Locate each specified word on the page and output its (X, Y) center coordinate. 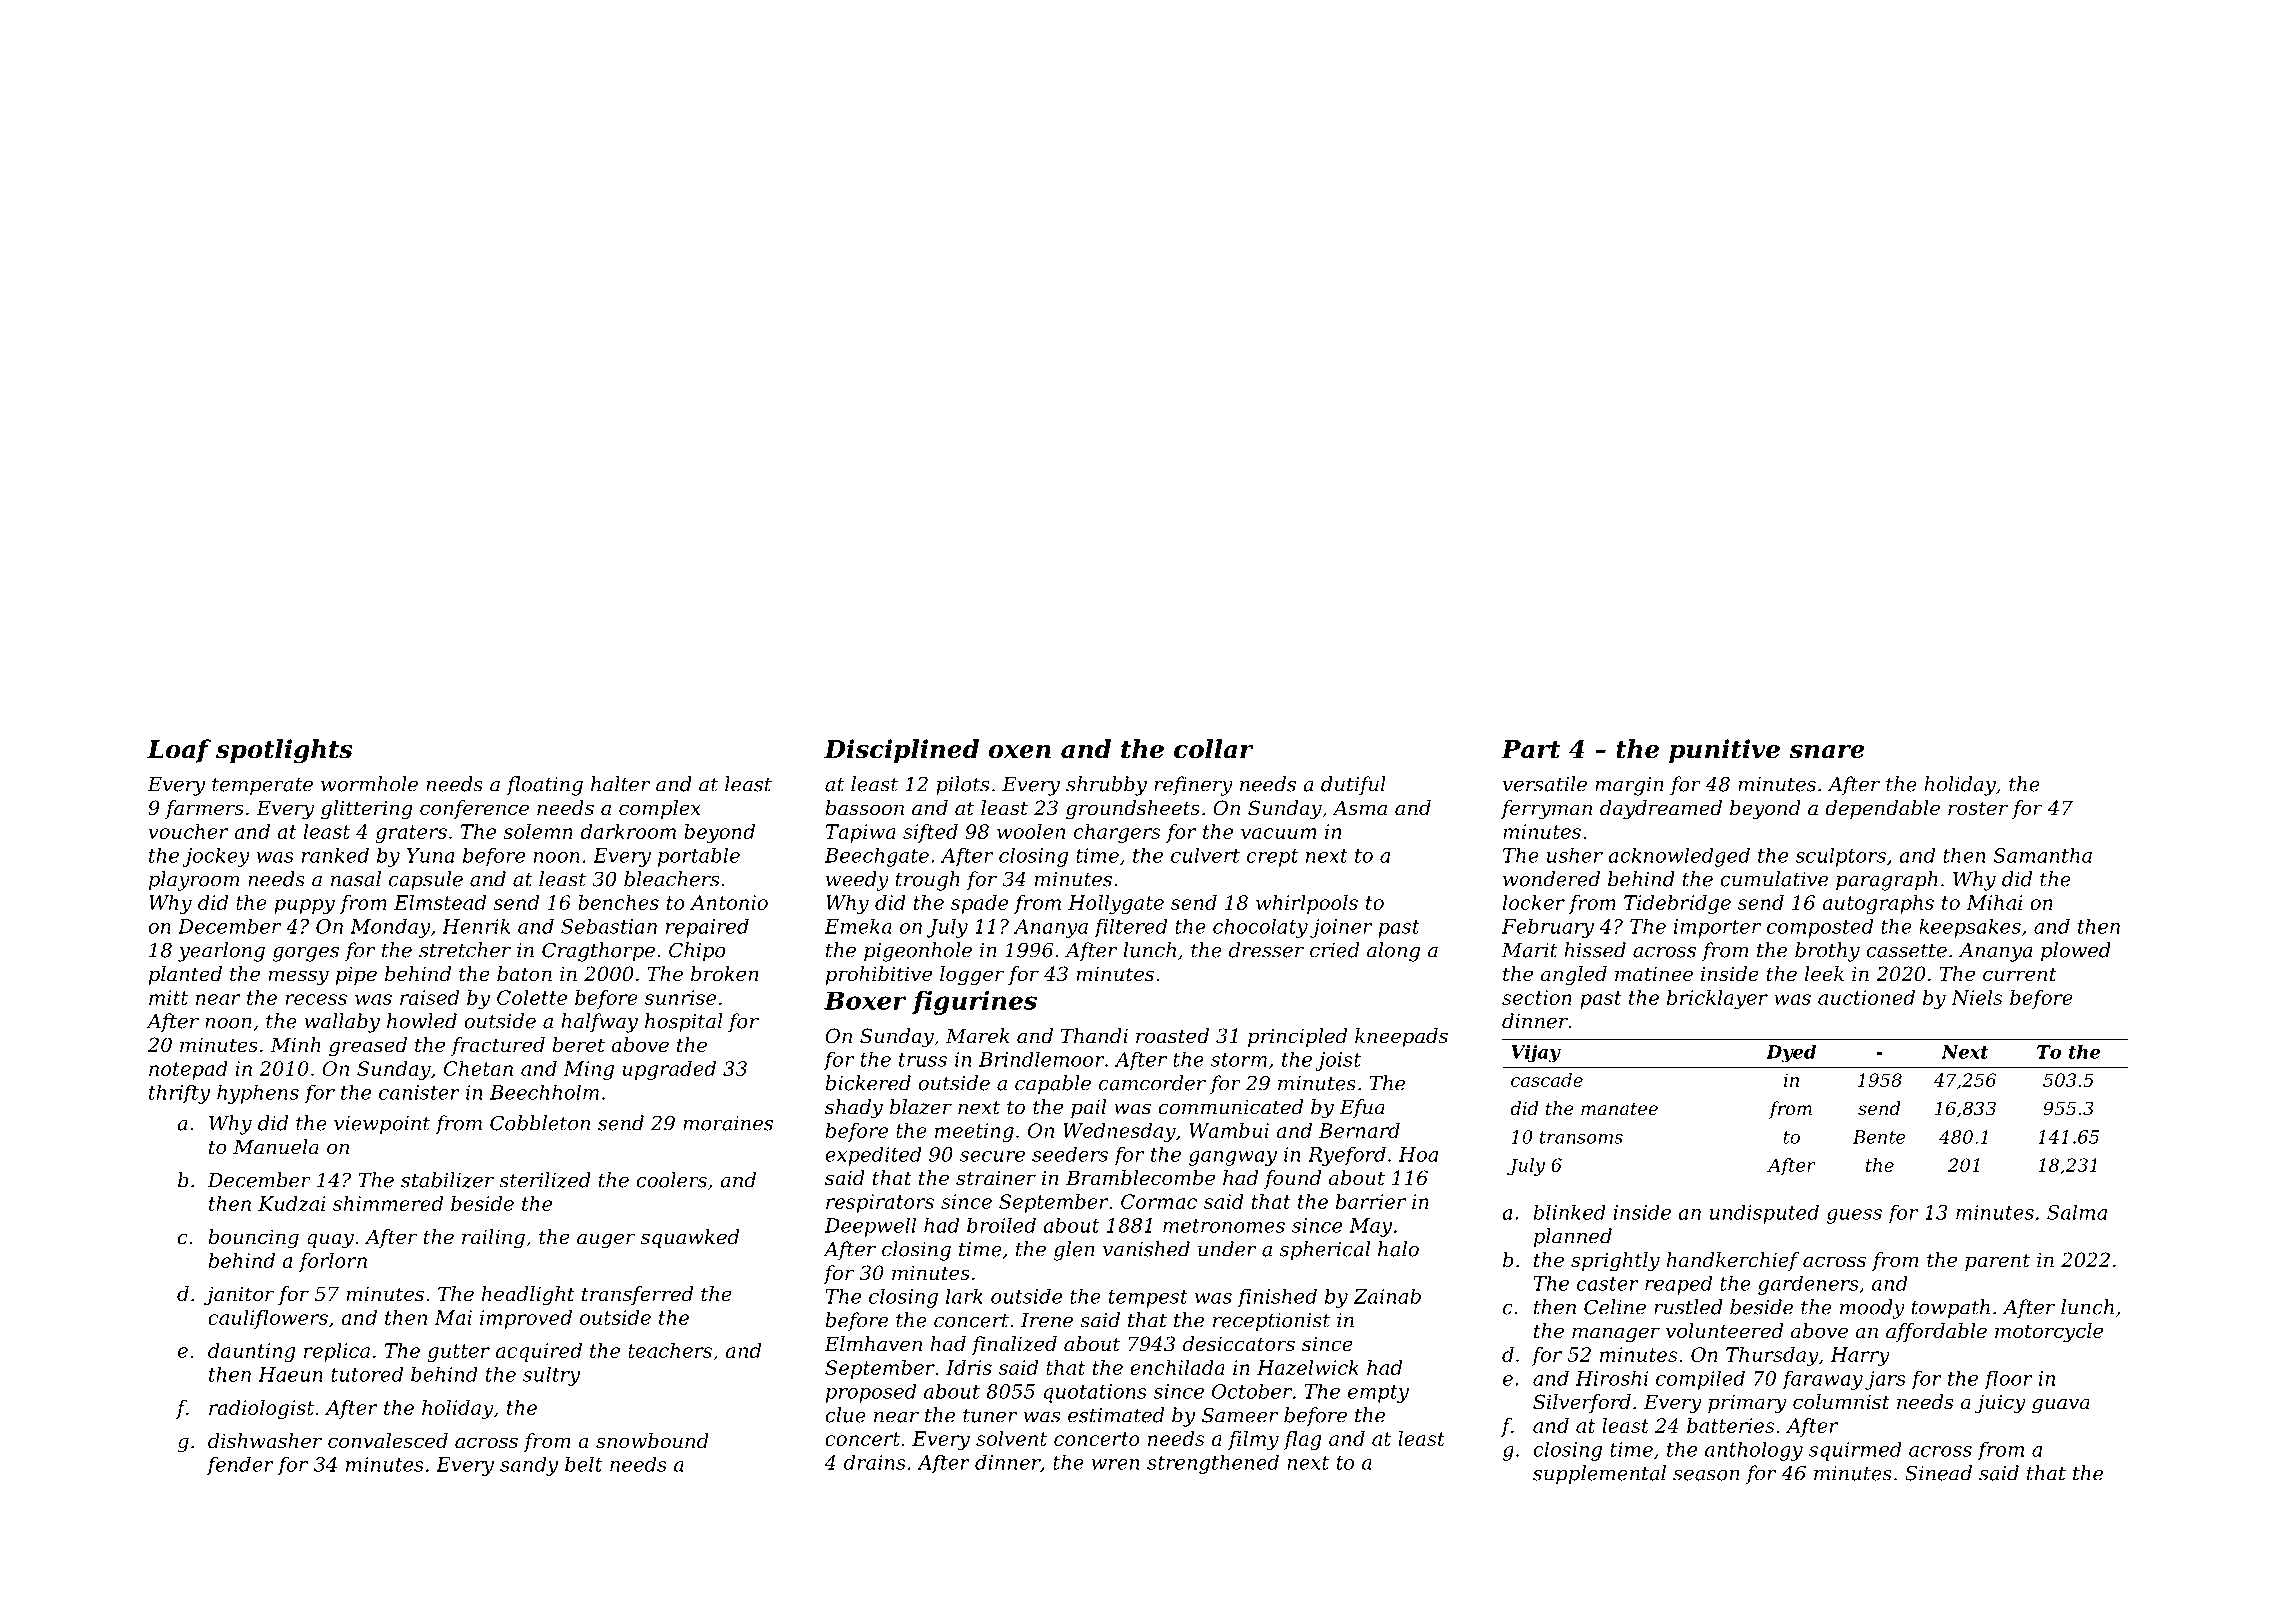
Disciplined (901, 751)
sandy (529, 1466)
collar (1214, 749)
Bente (1879, 1137)
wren (1115, 1464)
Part (1530, 749)
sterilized (545, 1180)
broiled (1001, 1225)
